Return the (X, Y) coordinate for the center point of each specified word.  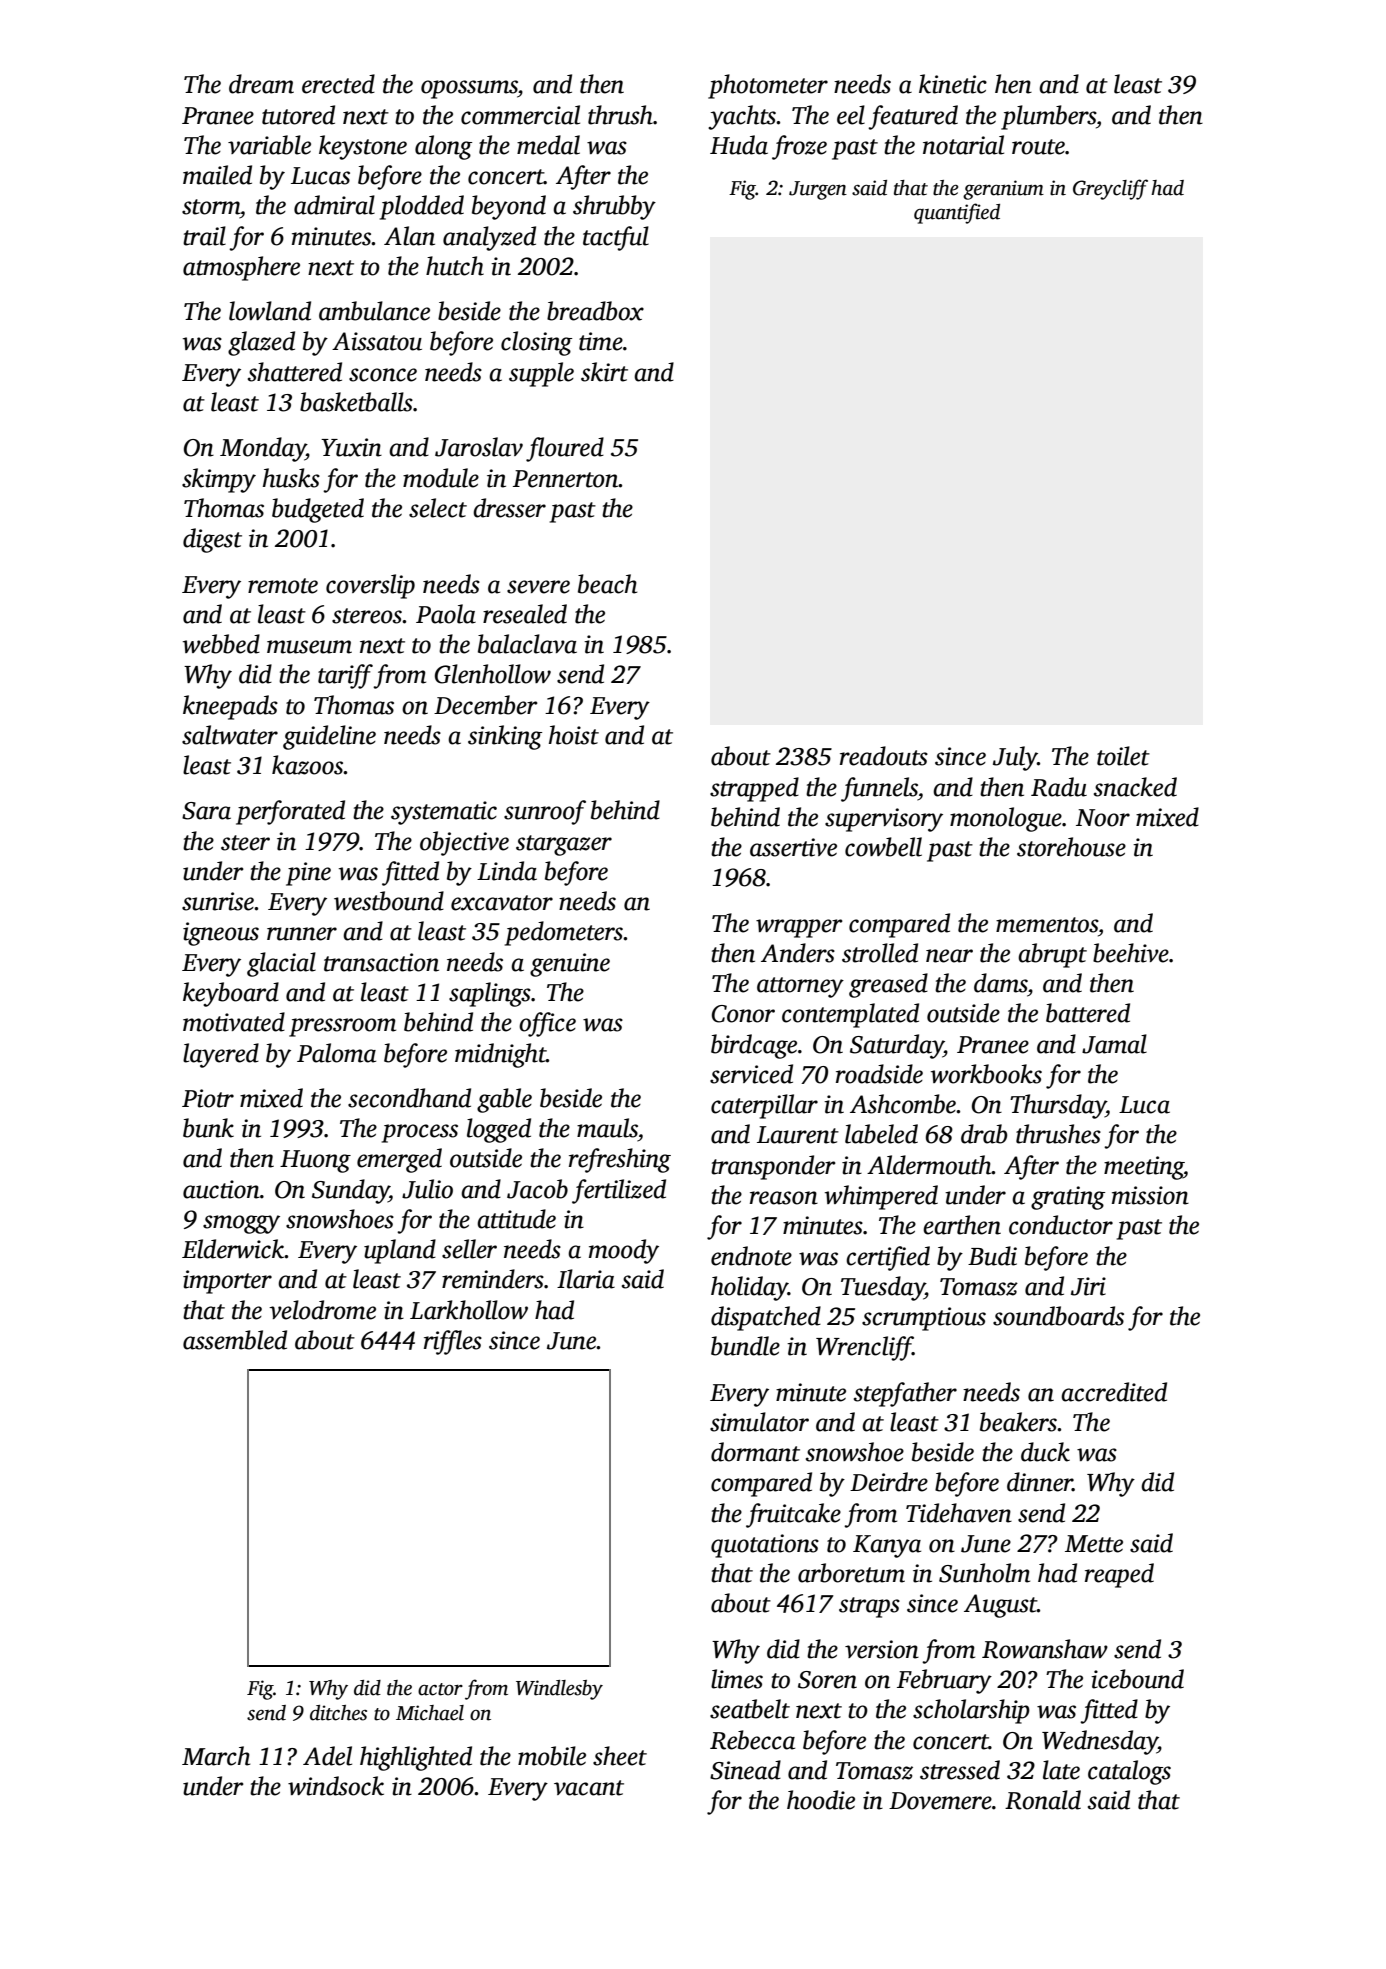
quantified (957, 213)
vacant (589, 1788)
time (601, 341)
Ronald (1043, 1800)
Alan (409, 236)
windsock (336, 1786)
